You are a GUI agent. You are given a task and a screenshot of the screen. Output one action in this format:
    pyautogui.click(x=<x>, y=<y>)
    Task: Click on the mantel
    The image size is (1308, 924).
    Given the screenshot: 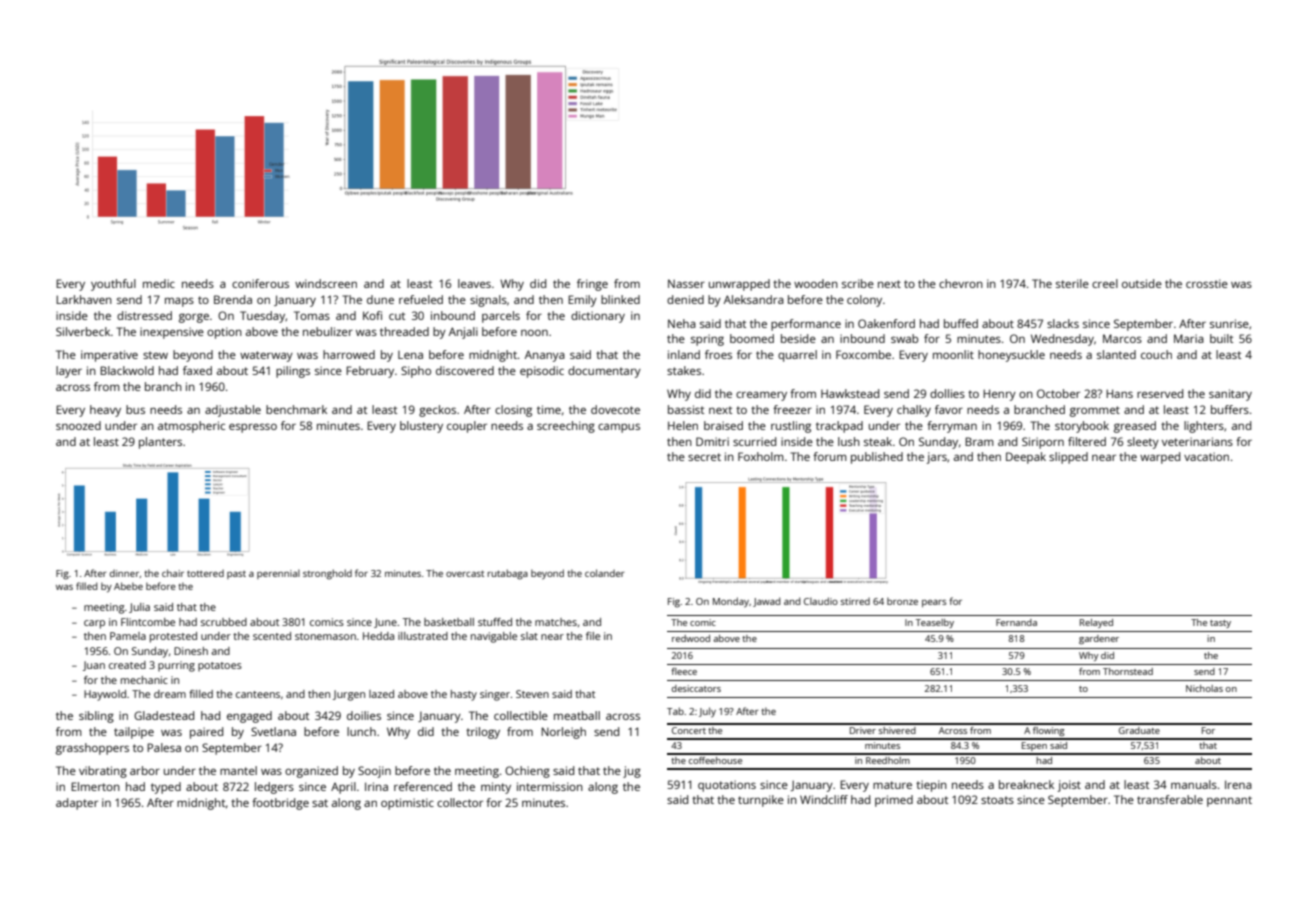 What is the action you would take?
    pyautogui.click(x=238, y=770)
